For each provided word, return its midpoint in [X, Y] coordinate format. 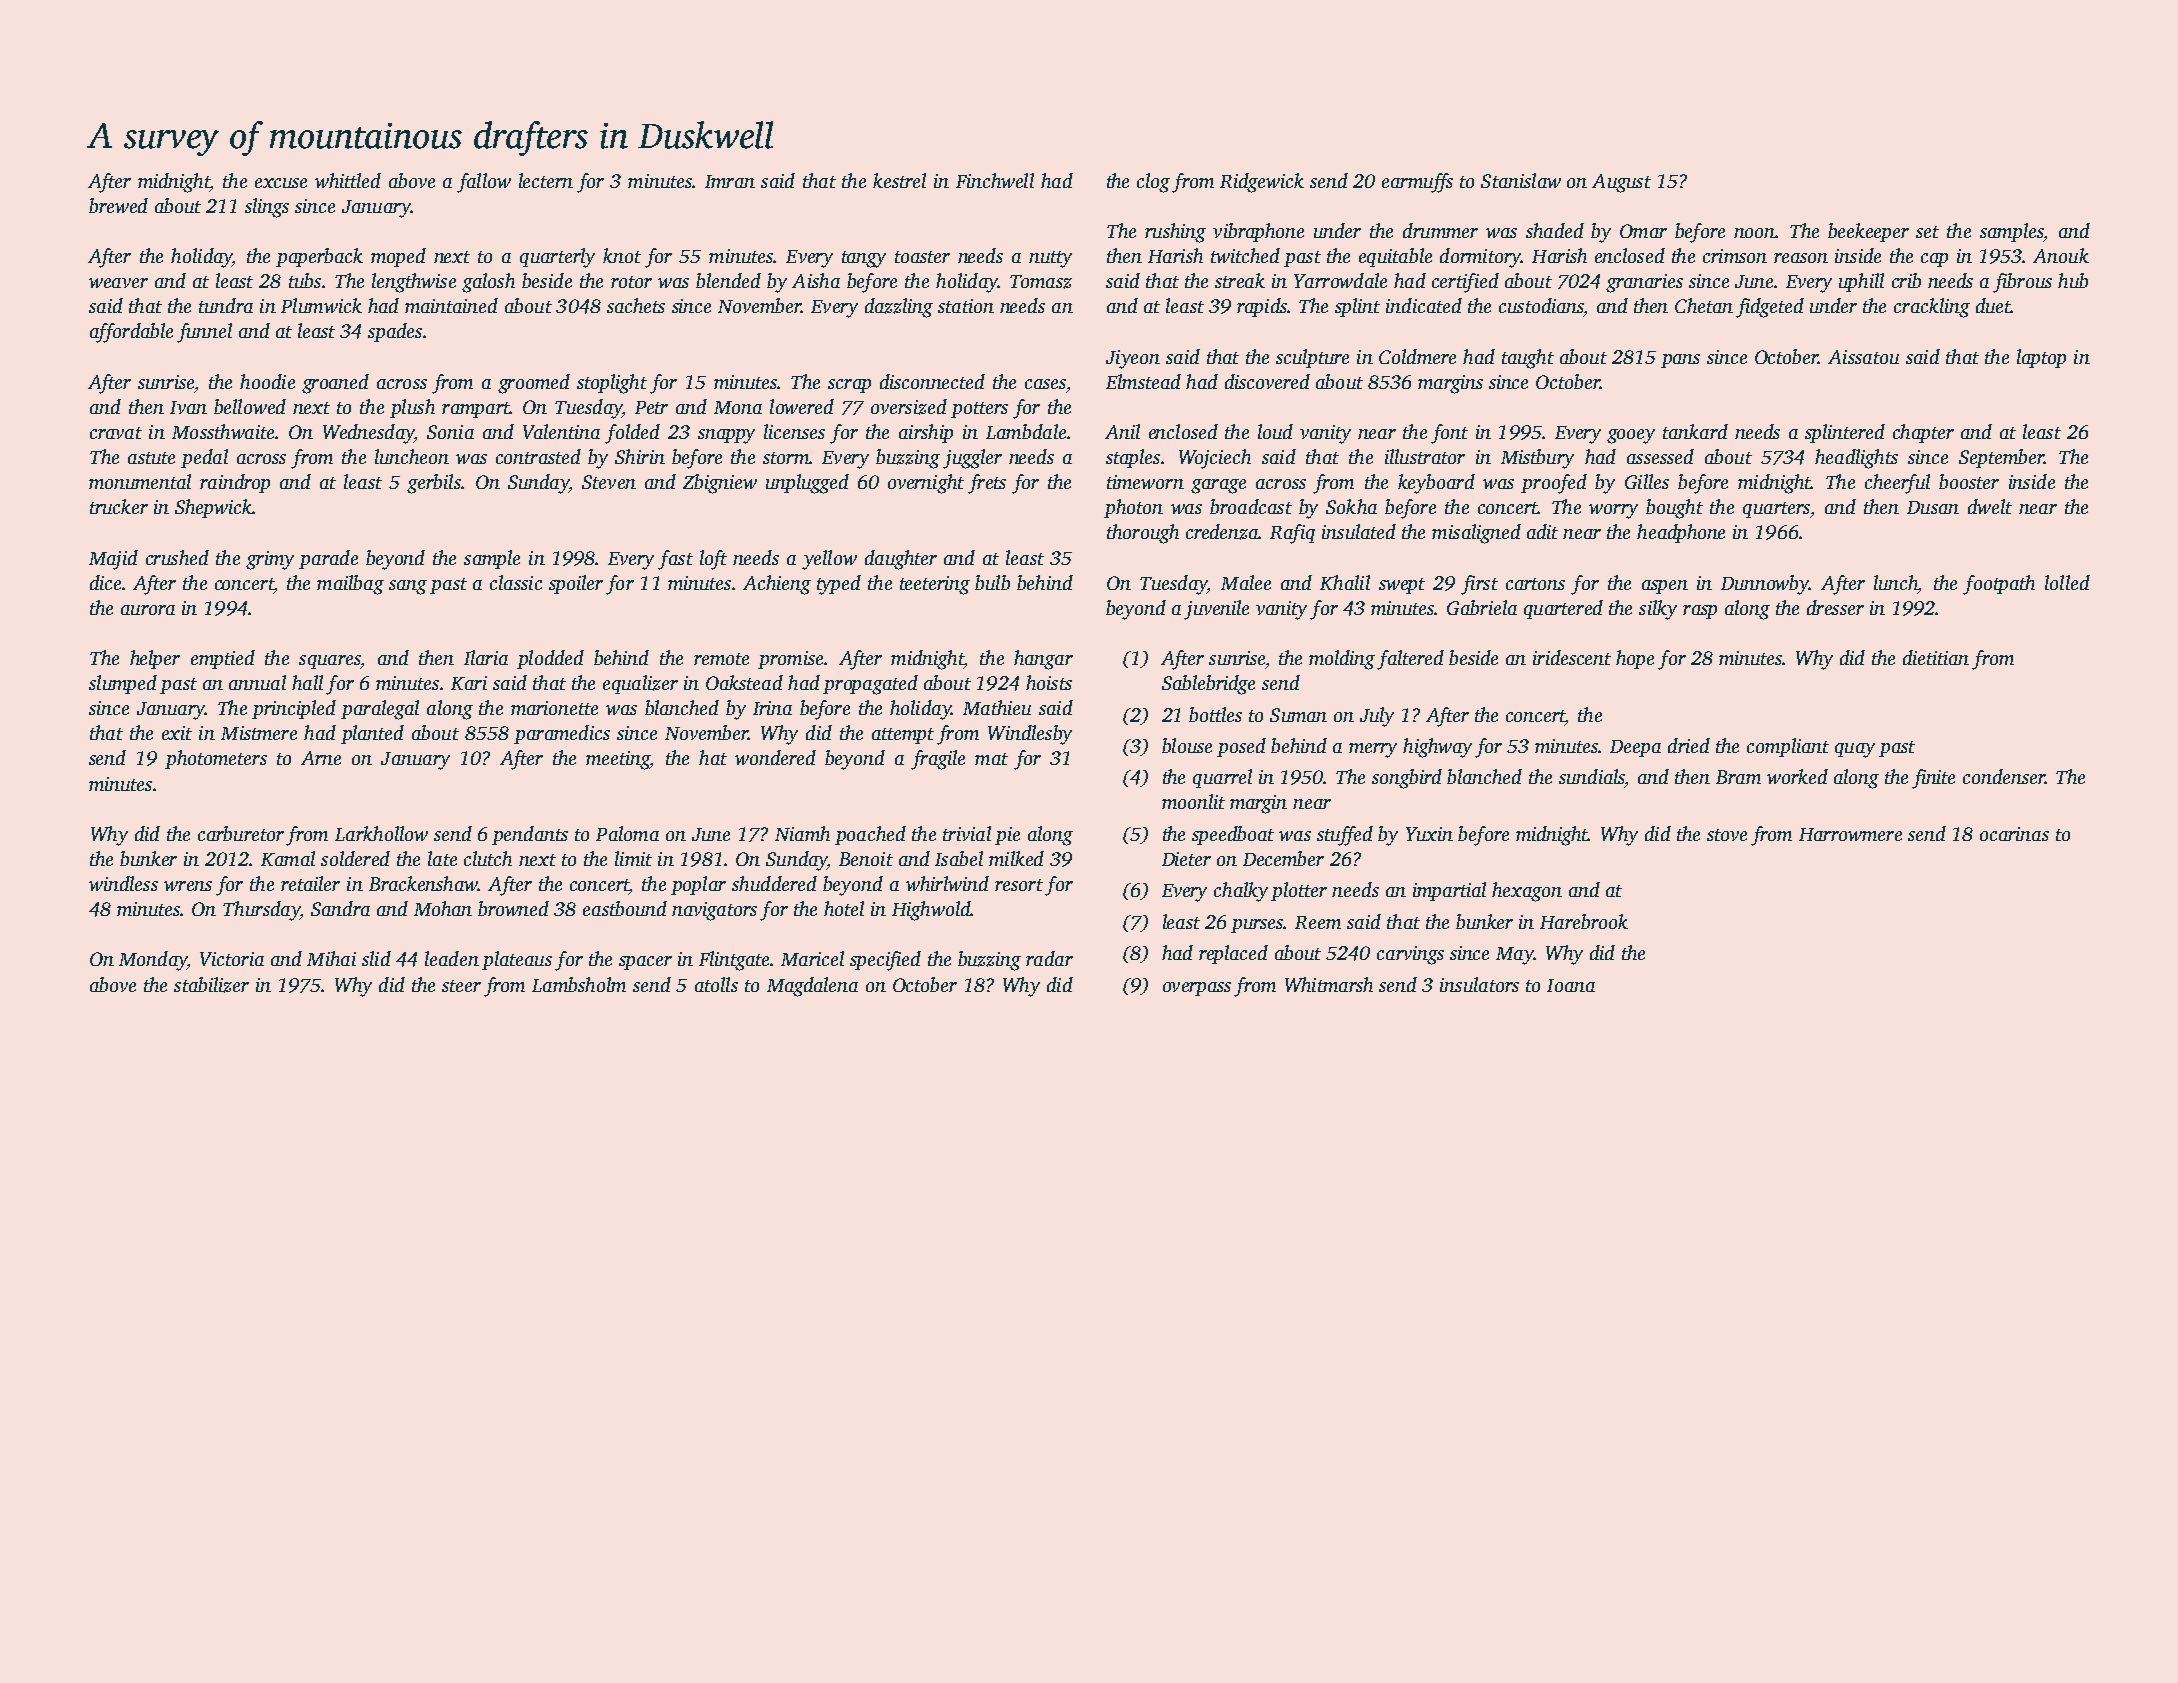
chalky [1241, 892]
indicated [1424, 305]
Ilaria [486, 657]
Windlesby [1030, 735]
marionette [554, 708]
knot [622, 255]
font [1449, 434]
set [1927, 232]
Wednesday [368, 434]
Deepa [1635, 748]
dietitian [1936, 657]
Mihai [331, 958]
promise [790, 660]
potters [979, 410]
